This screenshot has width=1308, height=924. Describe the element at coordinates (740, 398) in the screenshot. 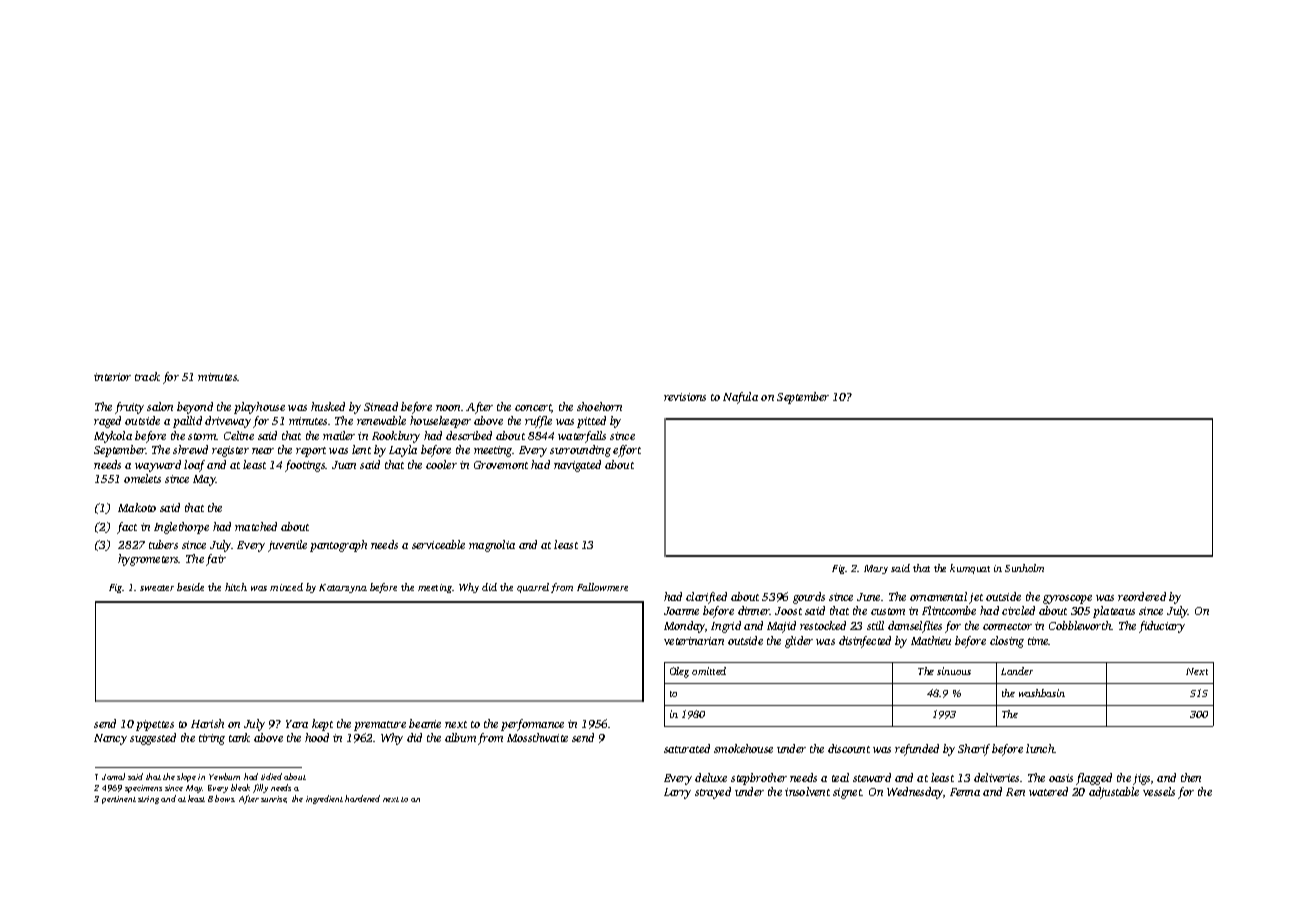

I see `Nafula` at that location.
